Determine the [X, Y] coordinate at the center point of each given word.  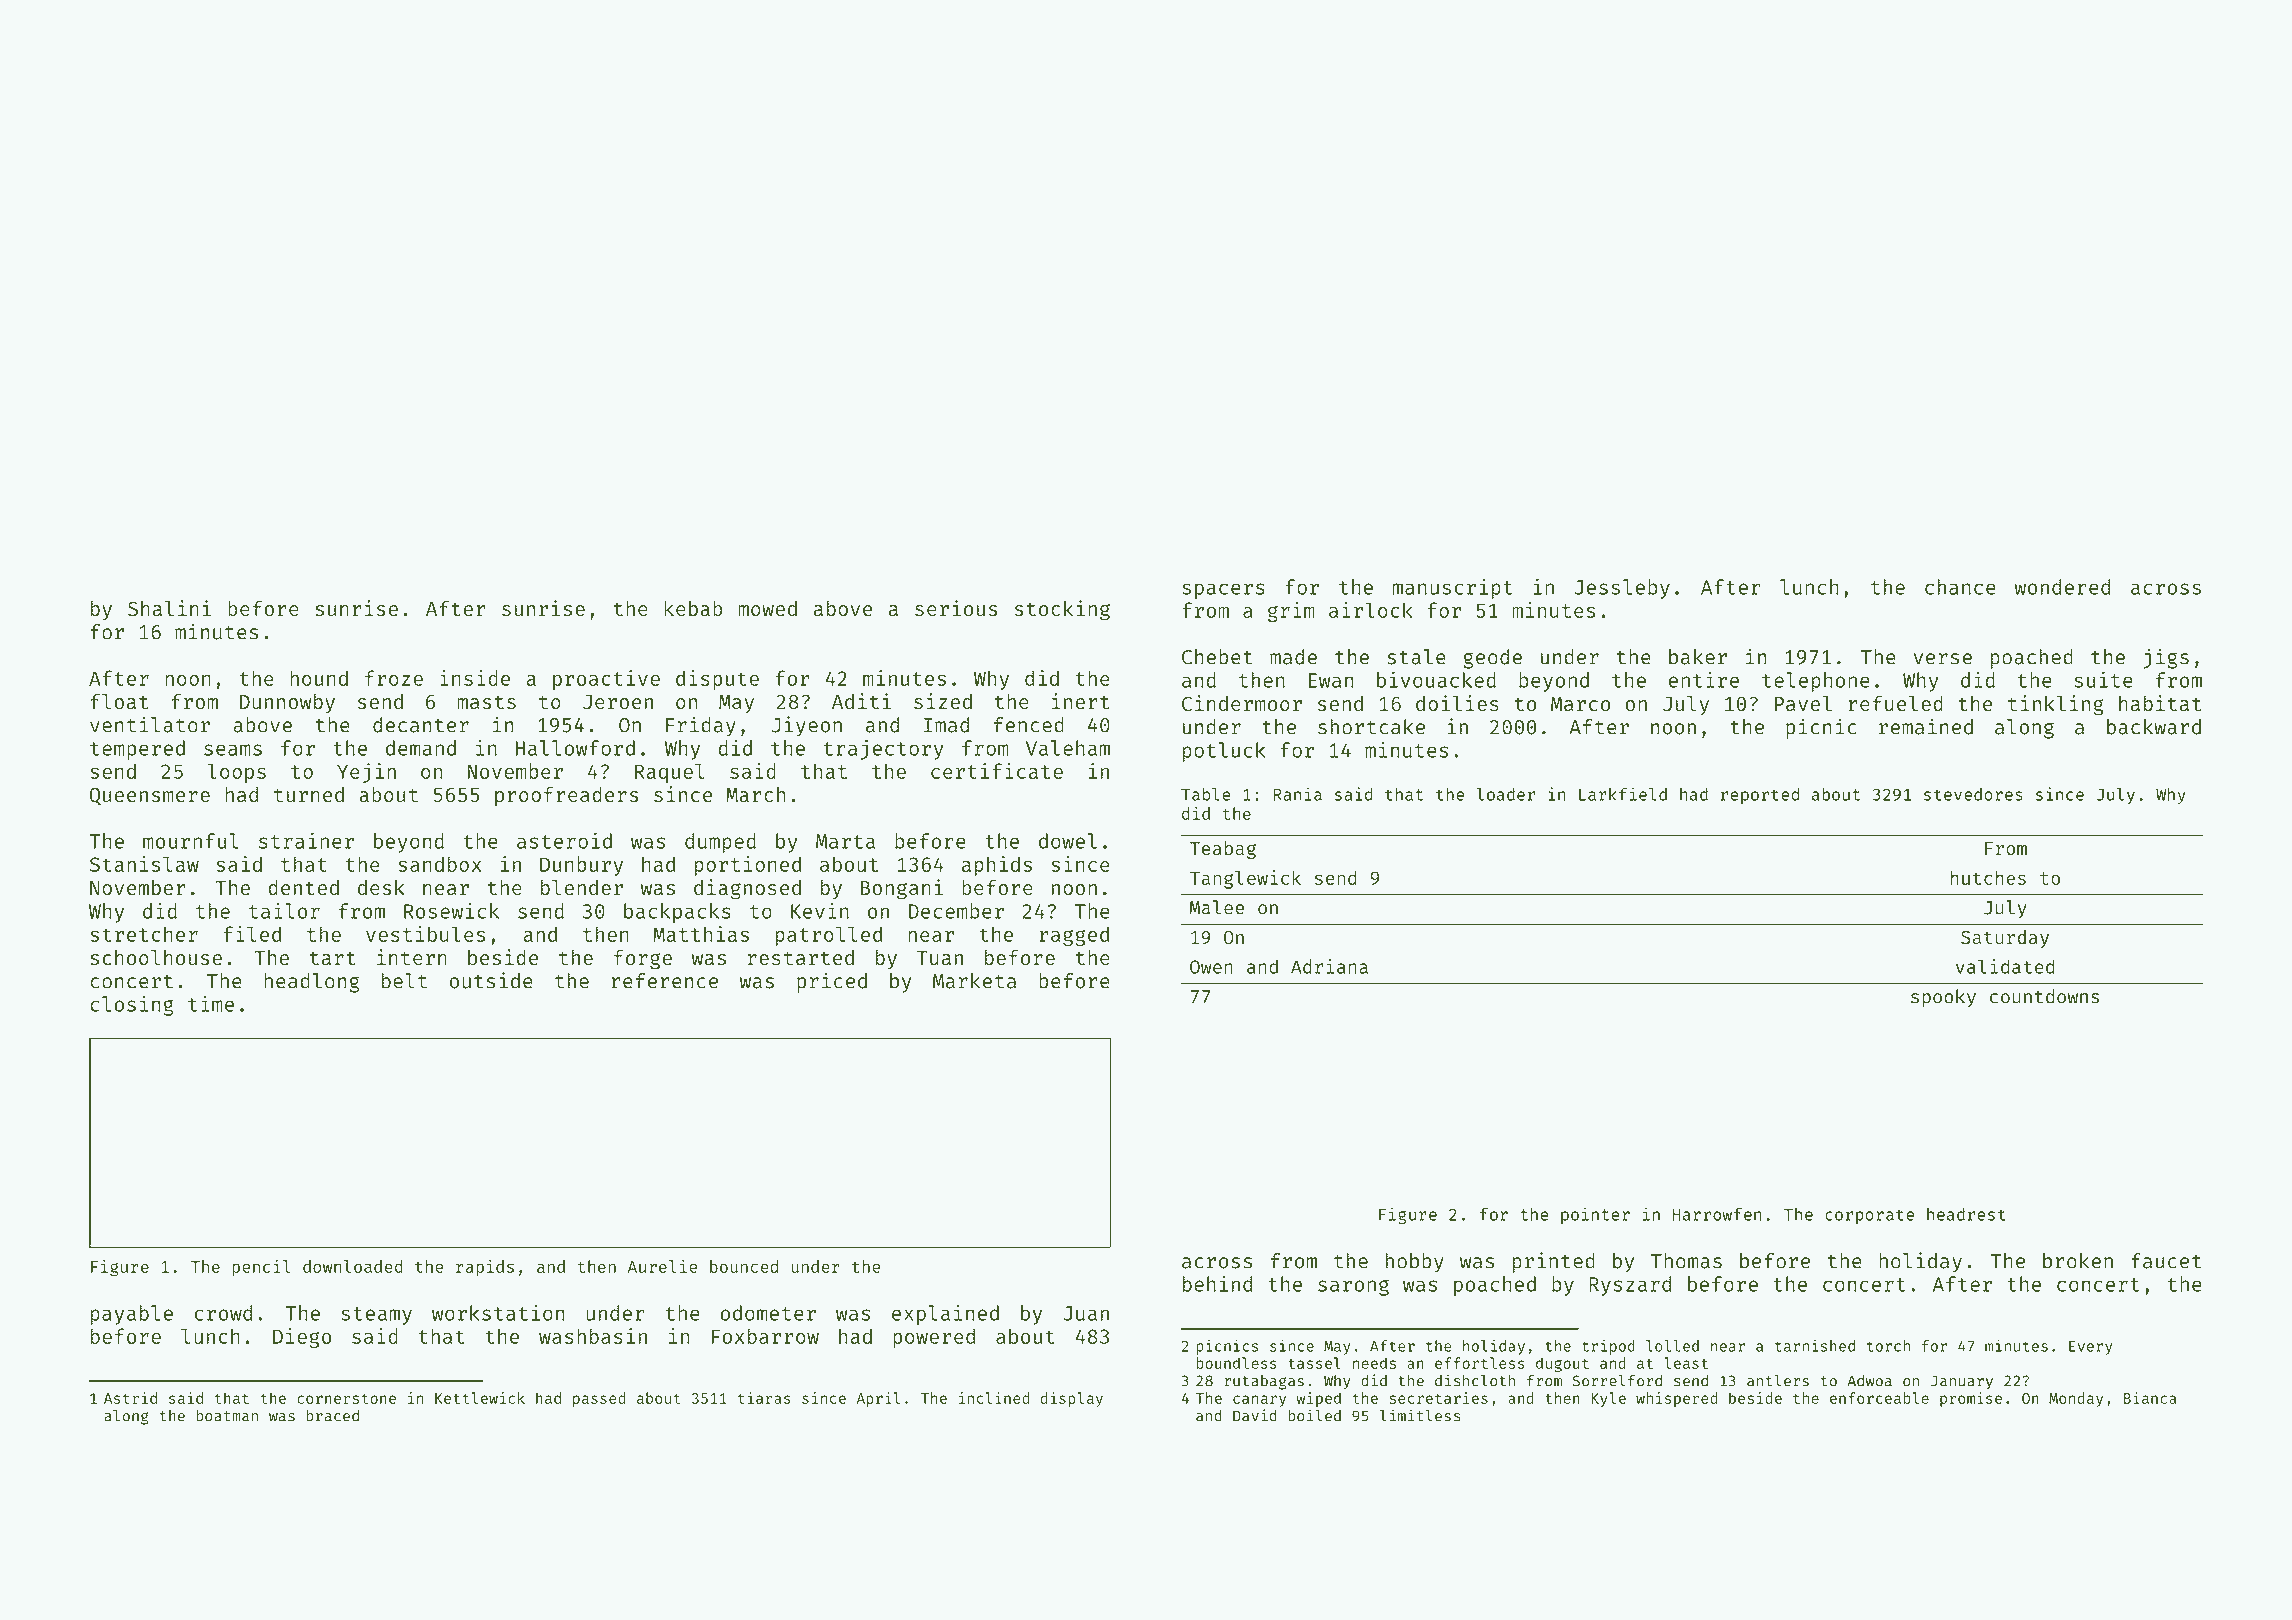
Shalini [169, 608]
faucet [2166, 1261]
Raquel [670, 773]
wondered [2062, 587]
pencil [261, 1268]
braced [332, 1416]
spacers [1223, 591]
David [1255, 1415]
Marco [1581, 704]
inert [1080, 701]
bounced [744, 1266]
